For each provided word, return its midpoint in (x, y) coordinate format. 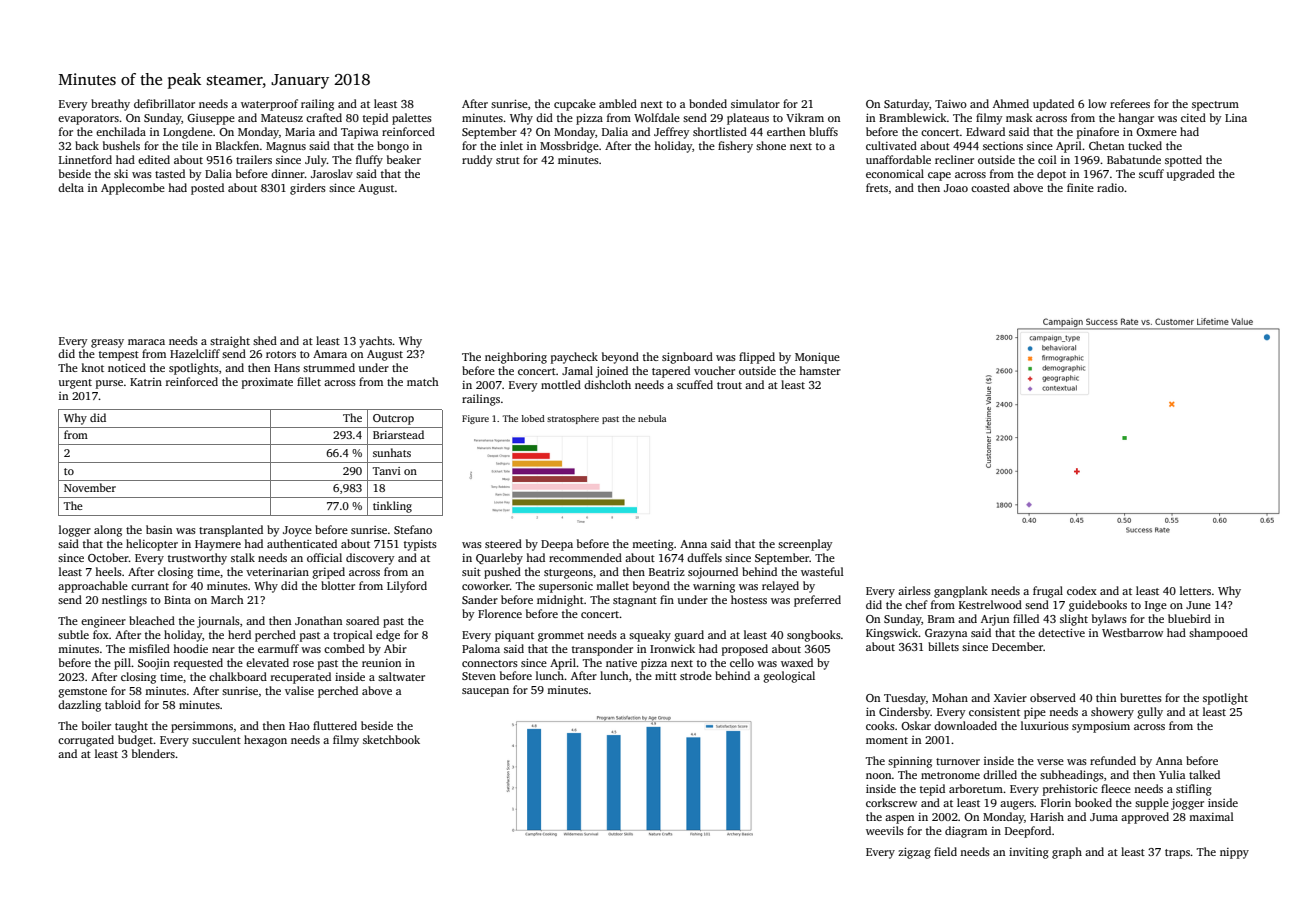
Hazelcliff (195, 353)
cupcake (575, 105)
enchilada (121, 131)
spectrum (1215, 106)
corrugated (86, 741)
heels (108, 571)
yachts (375, 342)
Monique (817, 358)
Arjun (995, 620)
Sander (480, 599)
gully (1150, 713)
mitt (666, 676)
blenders (153, 753)
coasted (990, 187)
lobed (533, 418)
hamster (820, 370)
